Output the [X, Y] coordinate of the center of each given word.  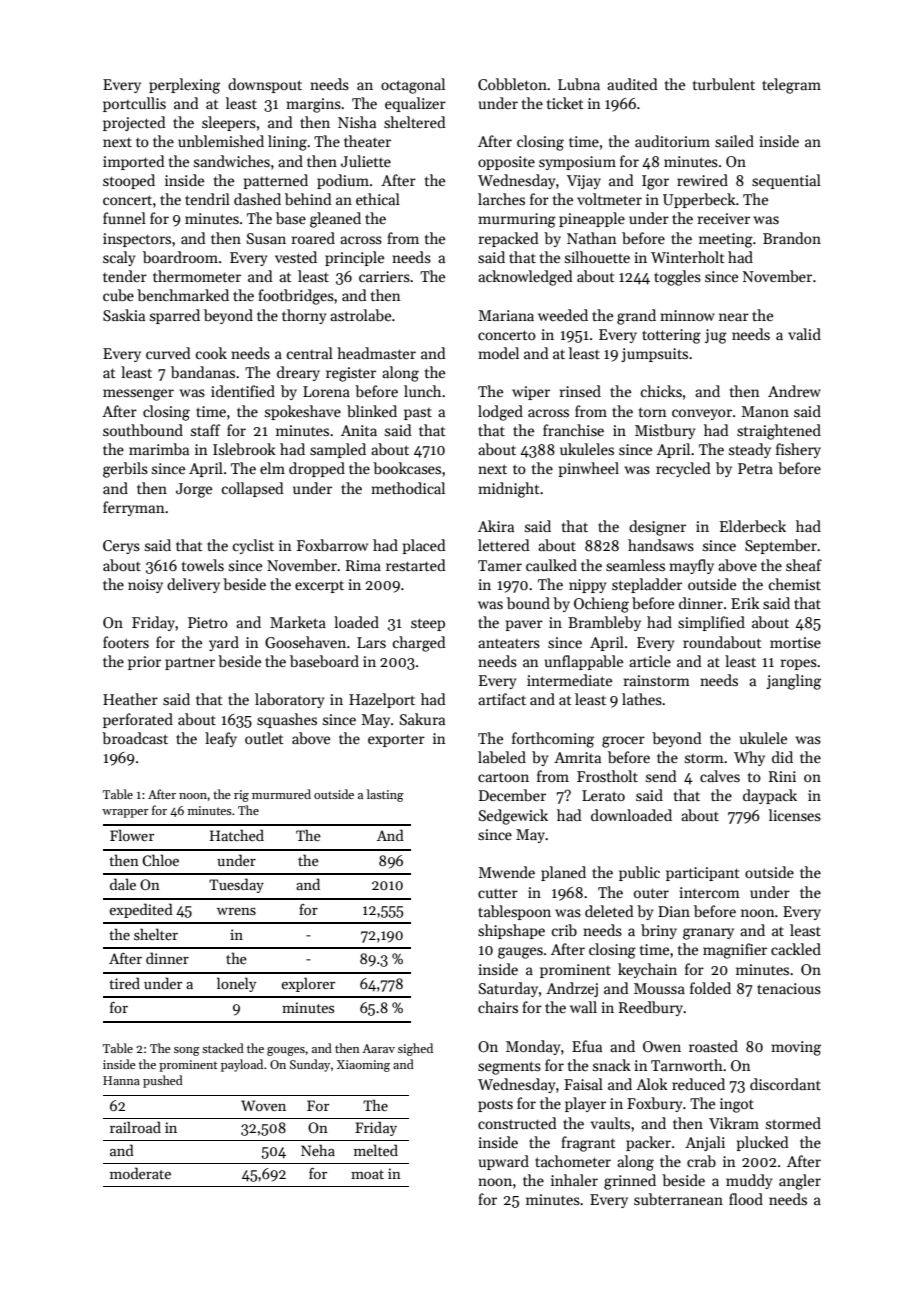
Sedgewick [513, 817]
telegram [791, 86]
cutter [498, 893]
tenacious [789, 988]
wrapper [125, 813]
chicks [661, 391]
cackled [796, 949]
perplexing [184, 86]
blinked [372, 411]
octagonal [413, 86]
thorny [304, 316]
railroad [135, 1127]
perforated [138, 720]
